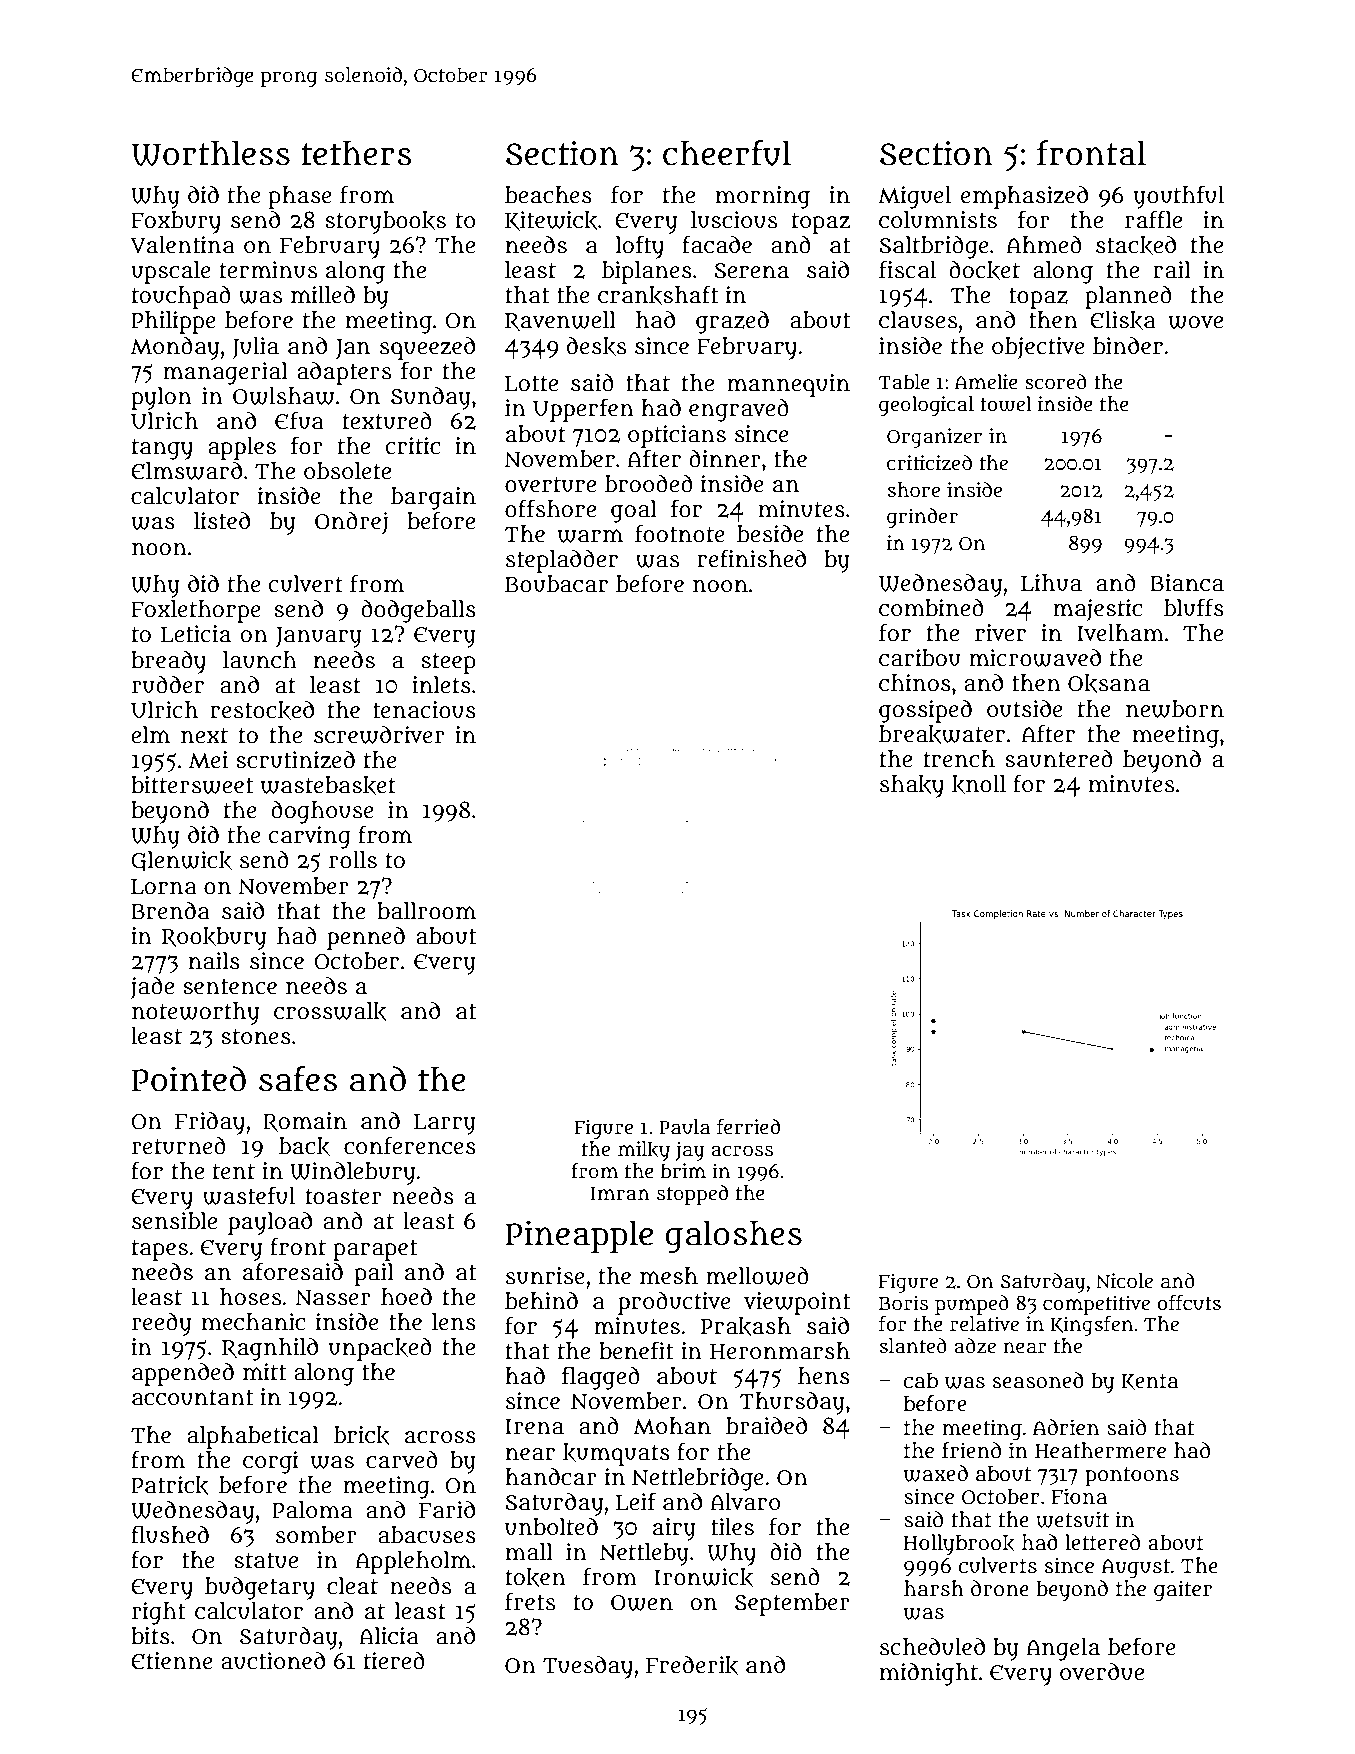 Image resolution: width=1355 pixels, height=1754 pixels. Describe the element at coordinates (210, 153) in the screenshot. I see `Worthless` at that location.
